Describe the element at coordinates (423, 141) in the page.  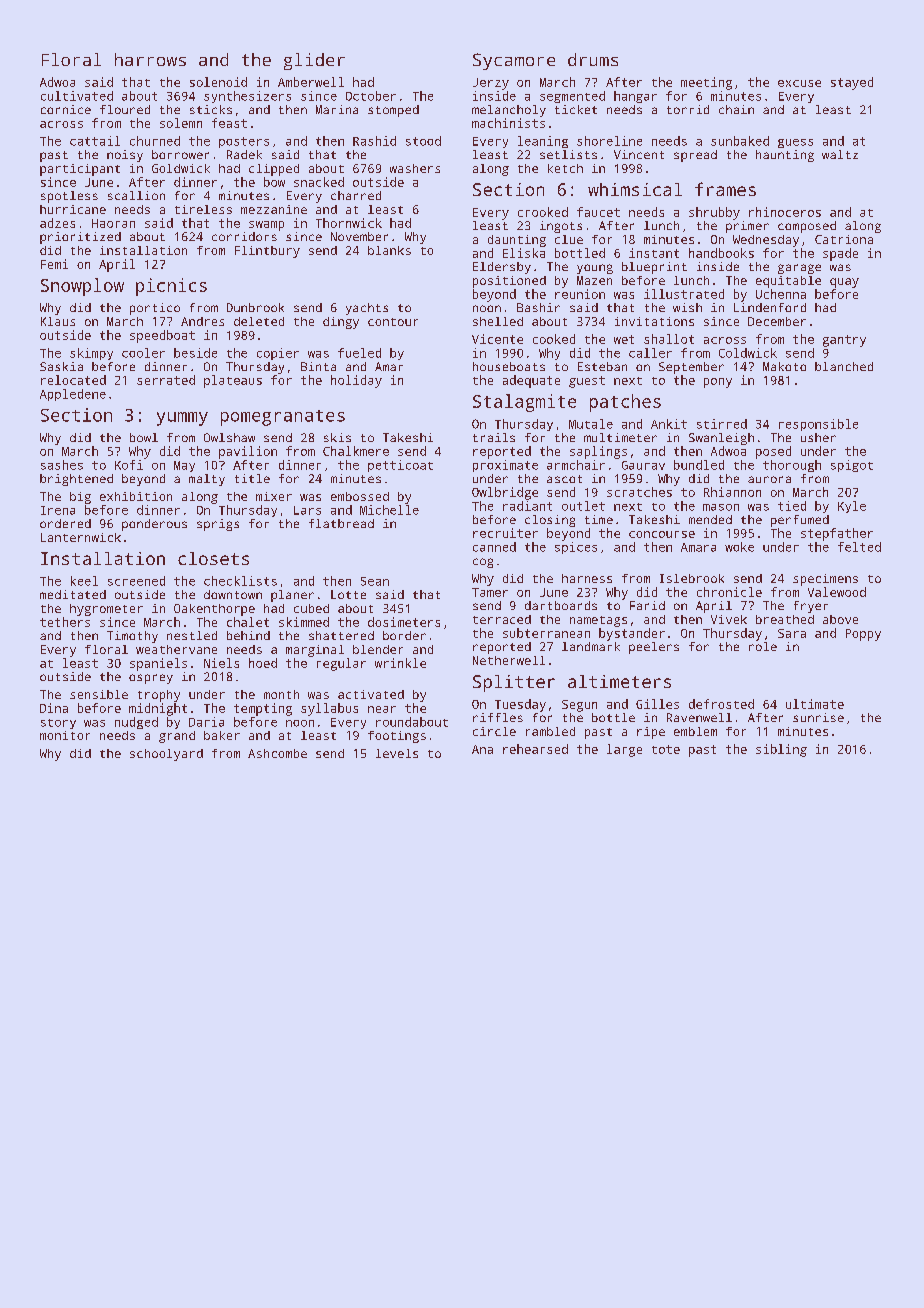
I see `stood` at that location.
